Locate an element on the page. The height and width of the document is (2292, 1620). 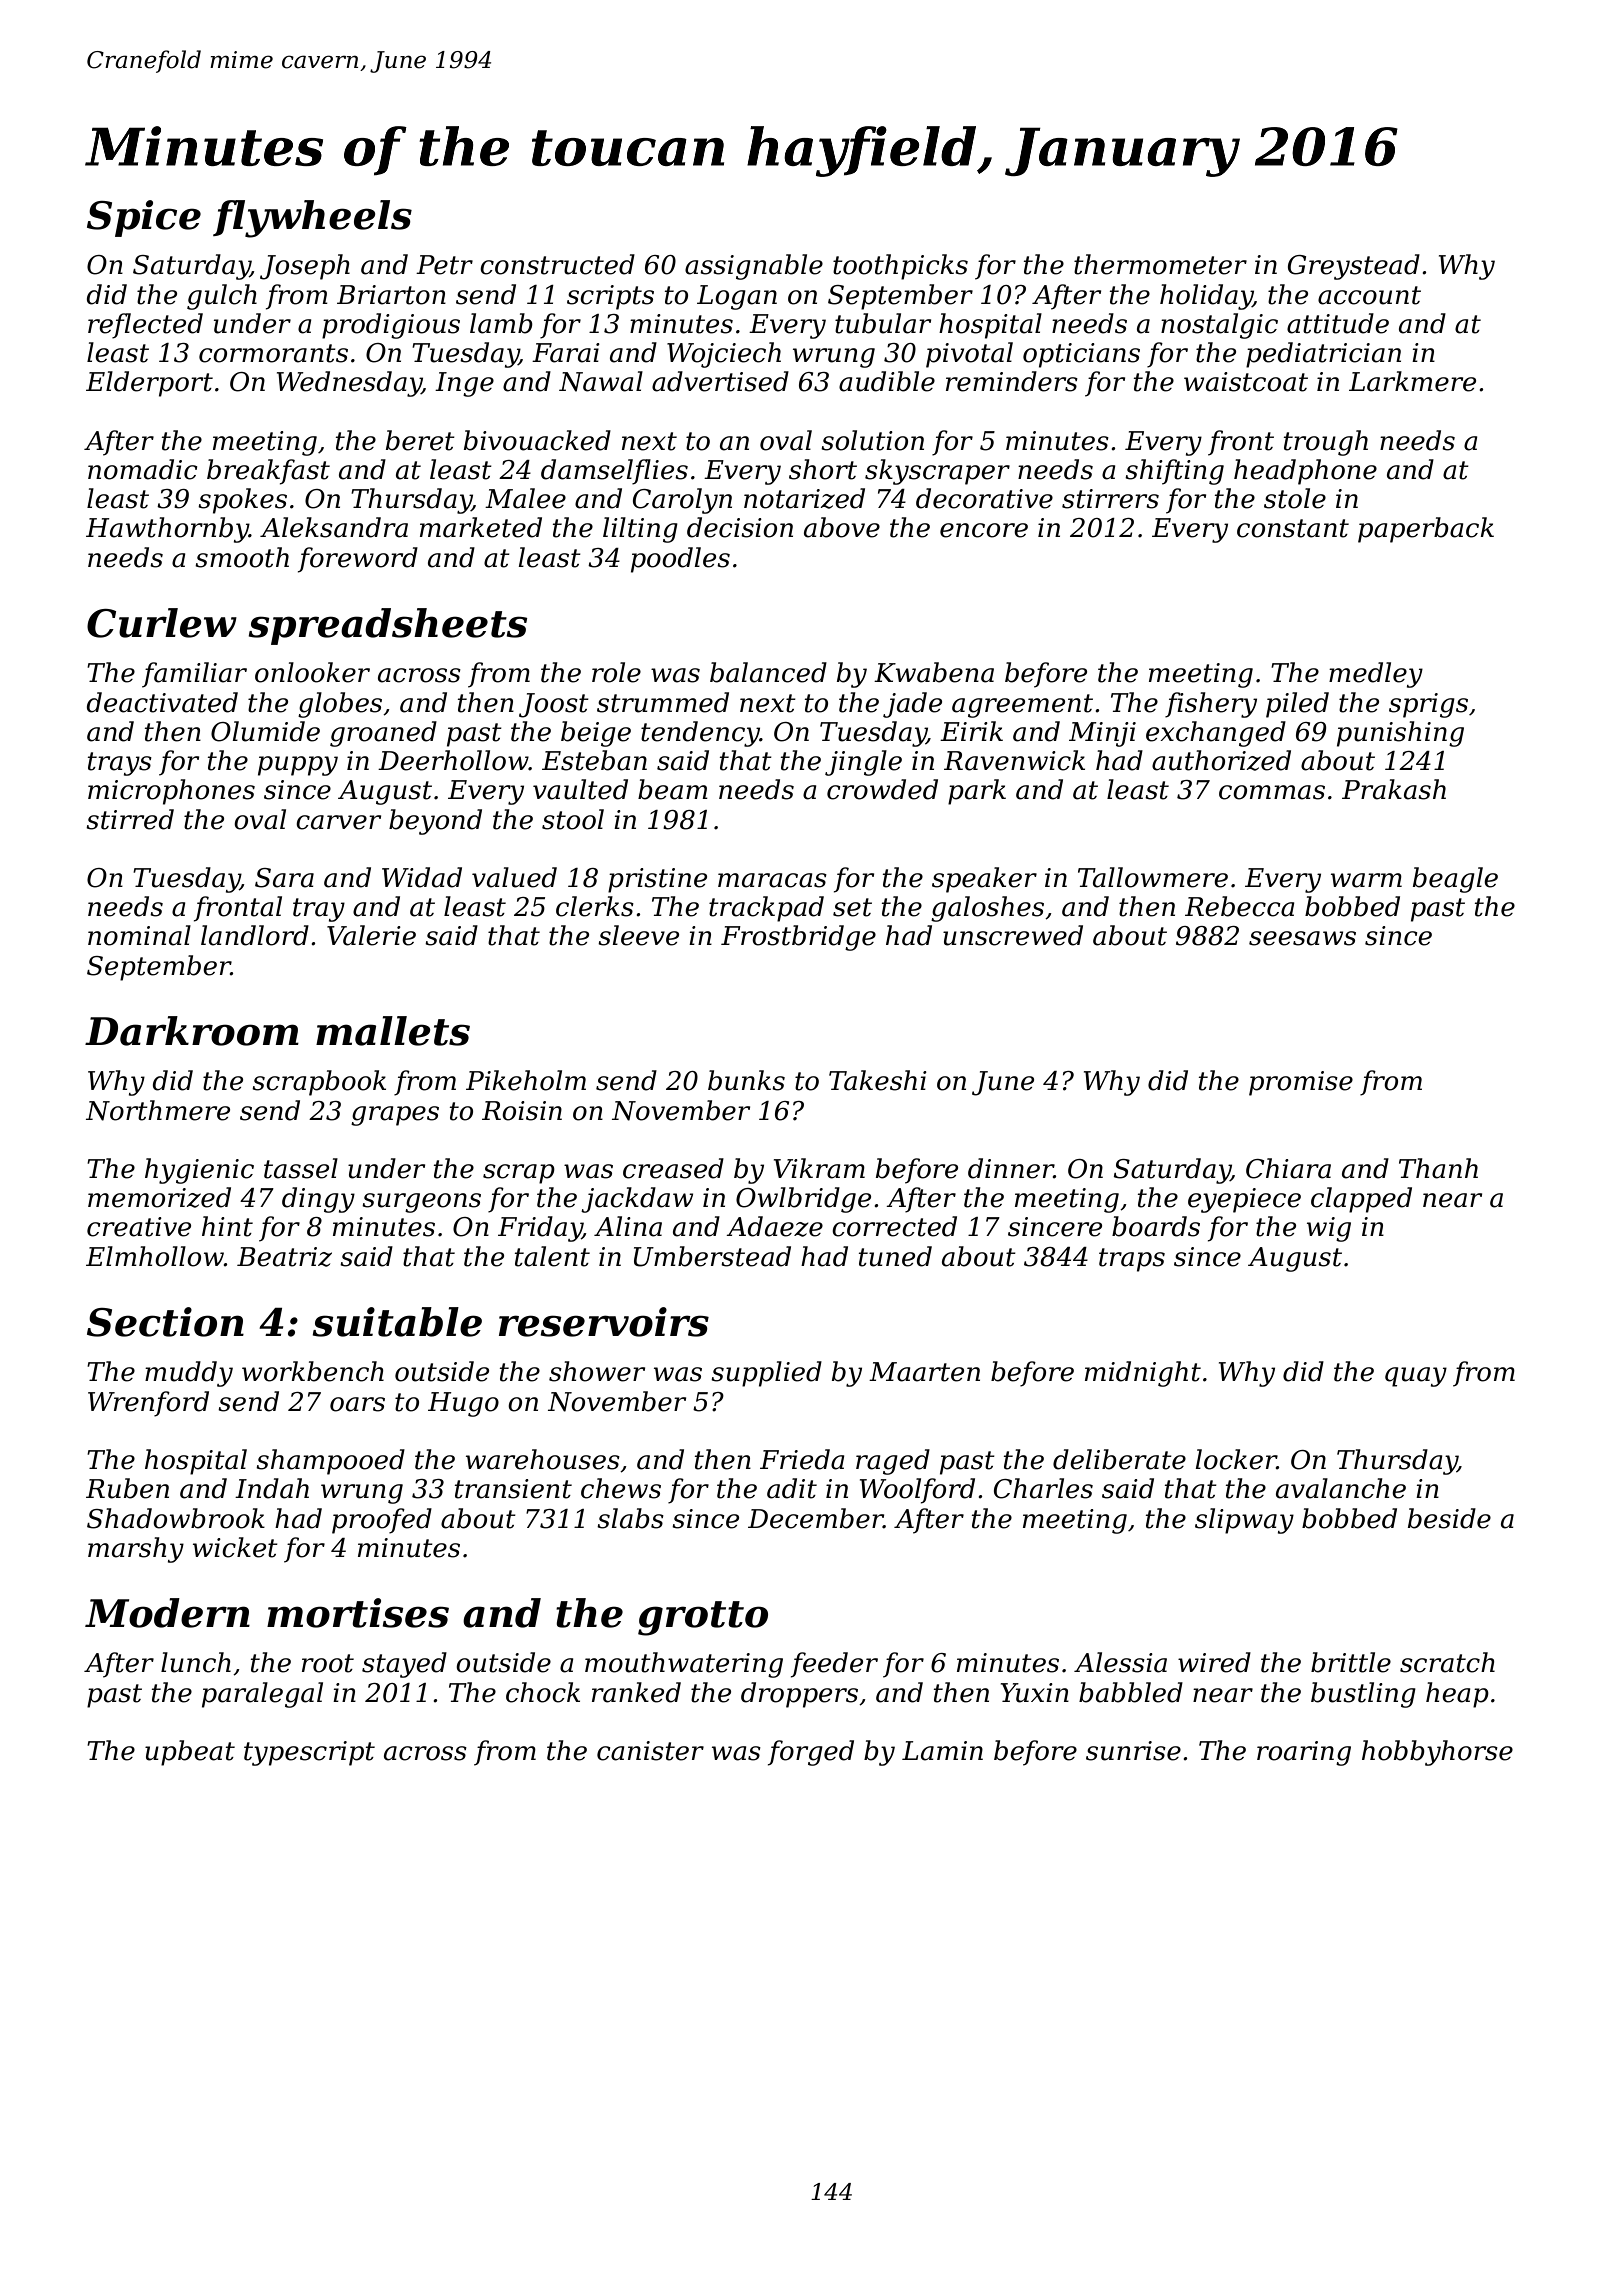
thermometer is located at coordinates (1160, 264).
